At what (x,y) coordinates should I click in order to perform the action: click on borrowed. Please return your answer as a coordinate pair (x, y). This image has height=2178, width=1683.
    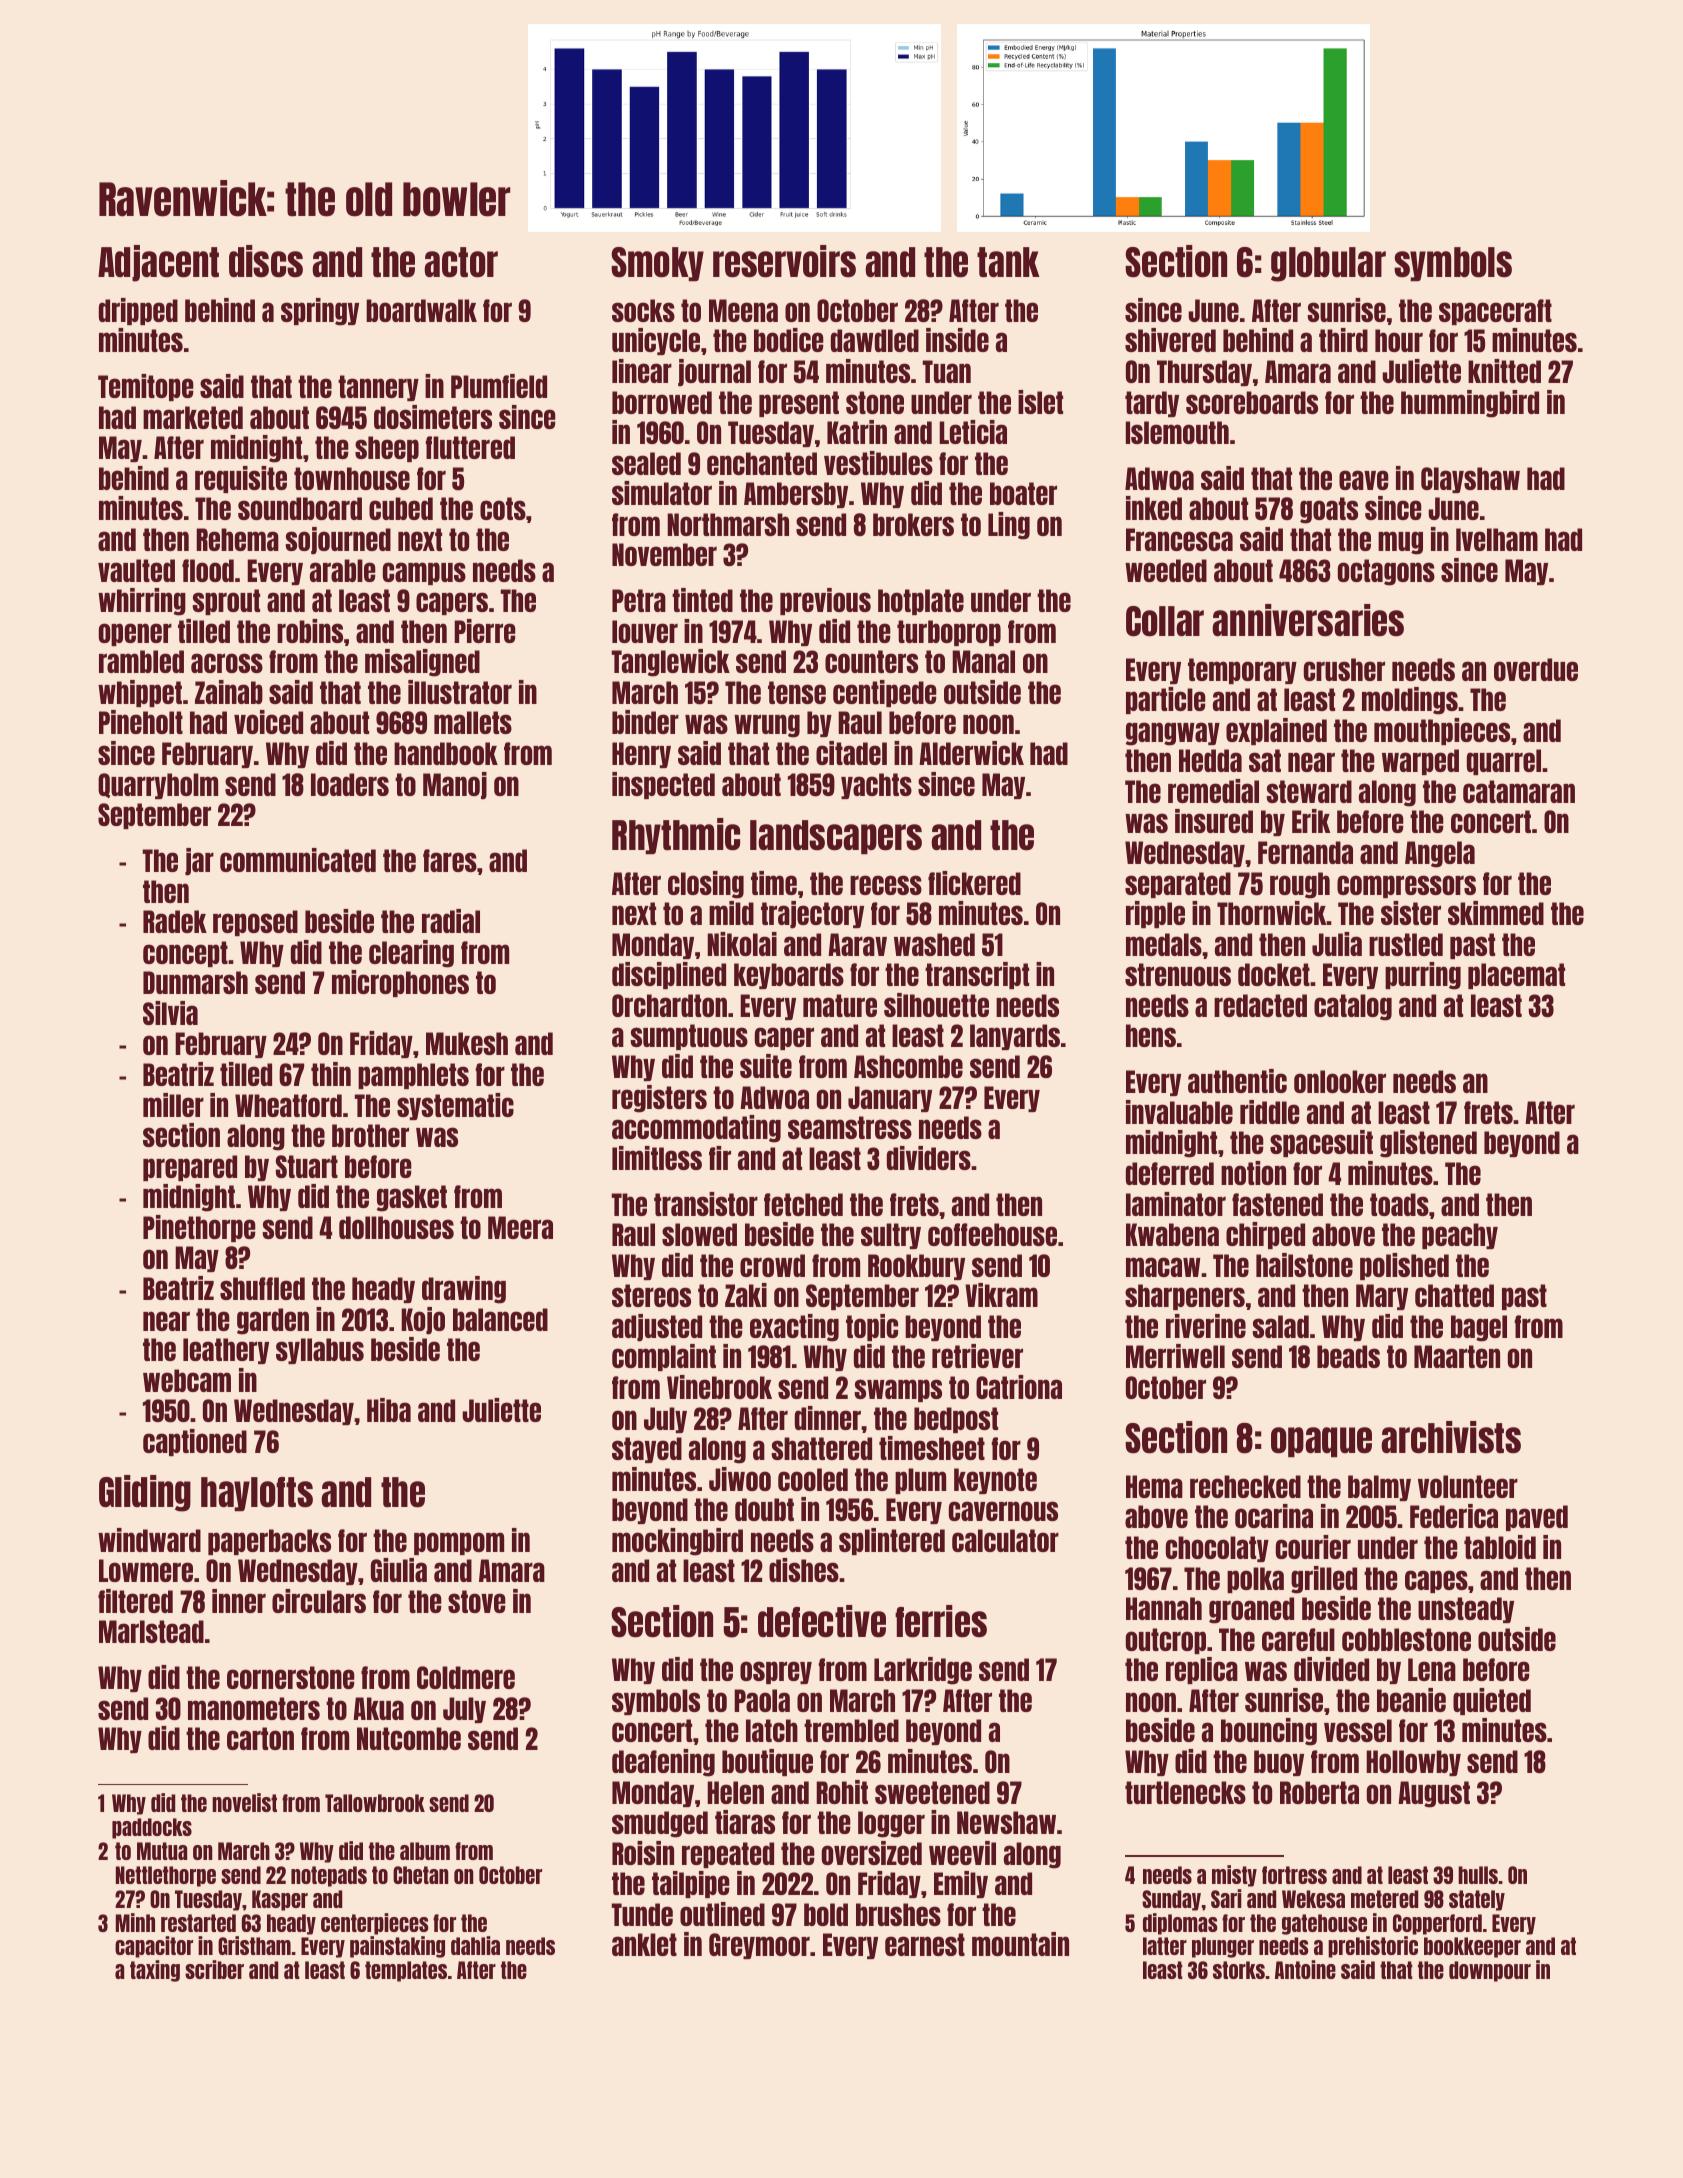
    Looking at the image, I should click on (662, 402).
